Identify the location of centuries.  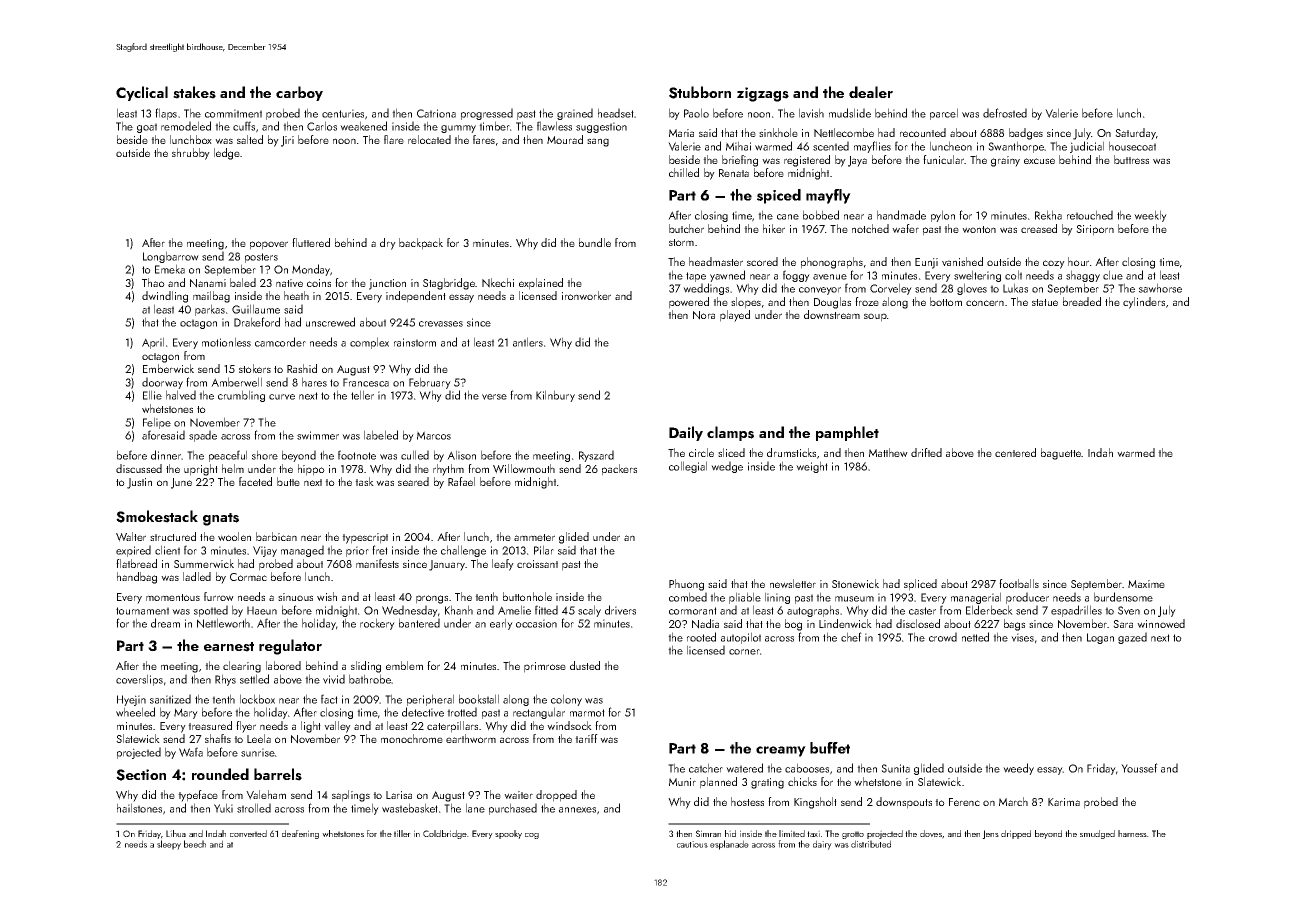
(343, 113).
